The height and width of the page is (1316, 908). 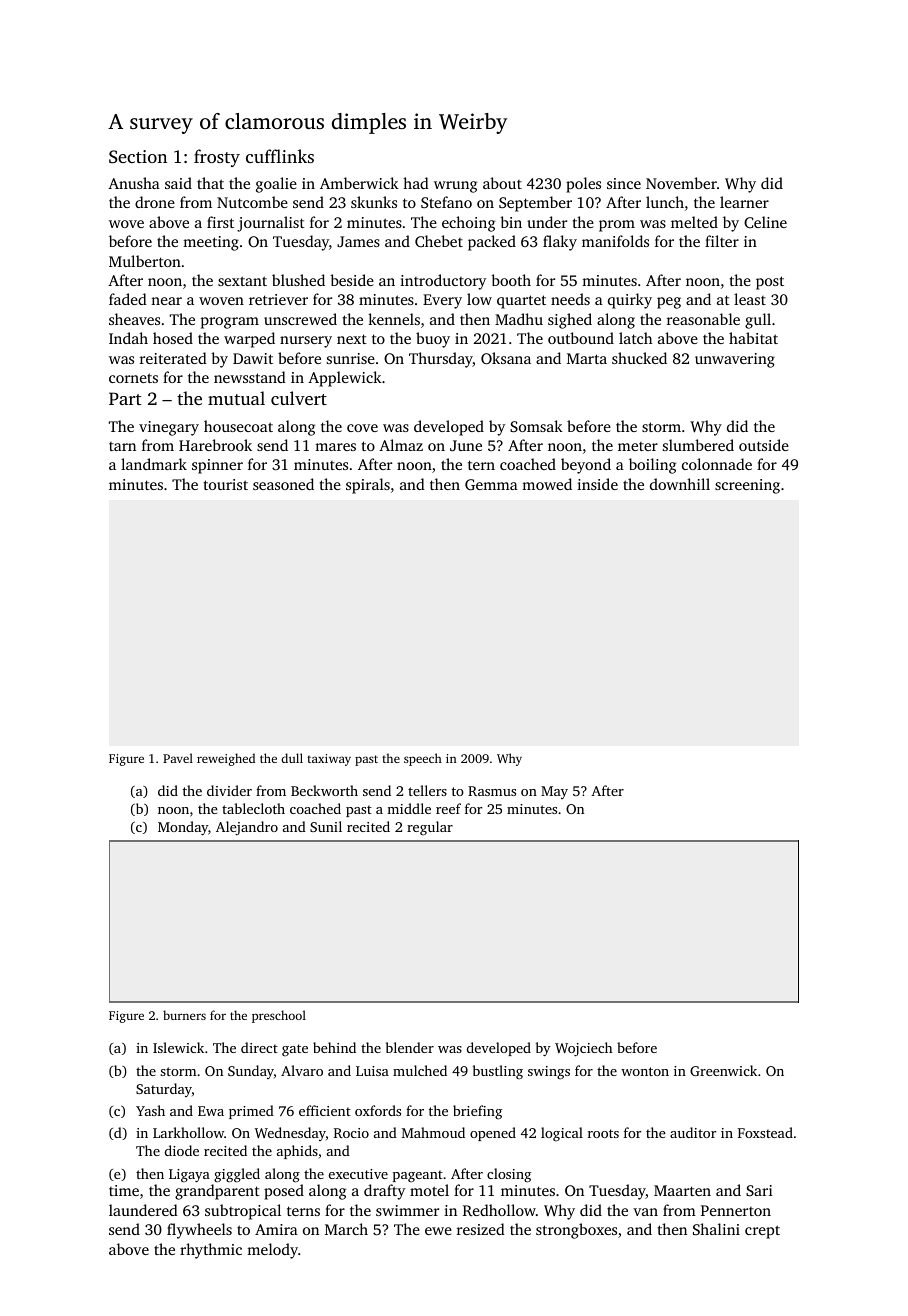 What do you see at coordinates (744, 202) in the page?
I see `learner` at bounding box center [744, 202].
